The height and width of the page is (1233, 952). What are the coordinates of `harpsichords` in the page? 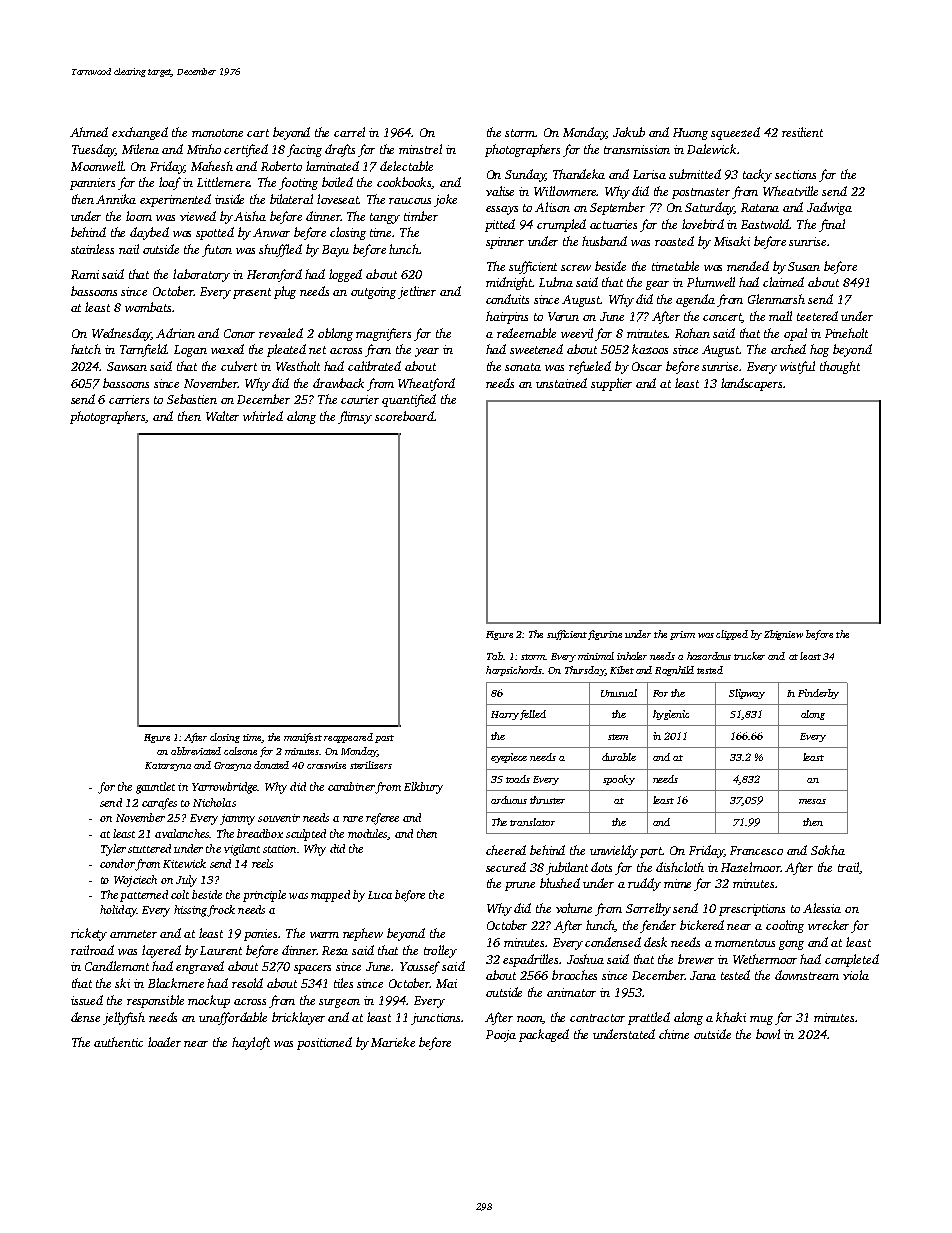 It's located at (514, 671).
